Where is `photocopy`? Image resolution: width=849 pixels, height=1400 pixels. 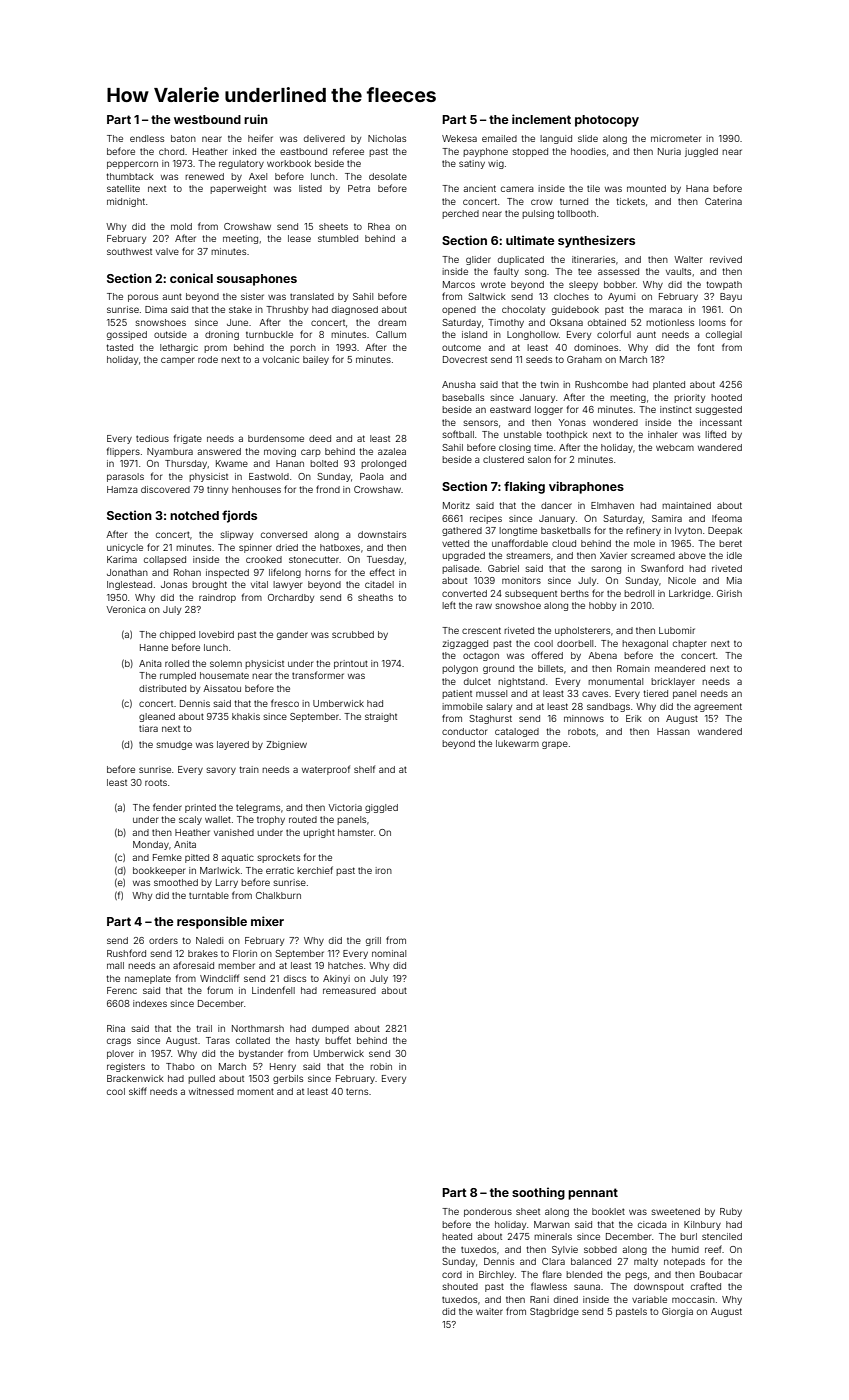
photocopy is located at coordinates (607, 121).
